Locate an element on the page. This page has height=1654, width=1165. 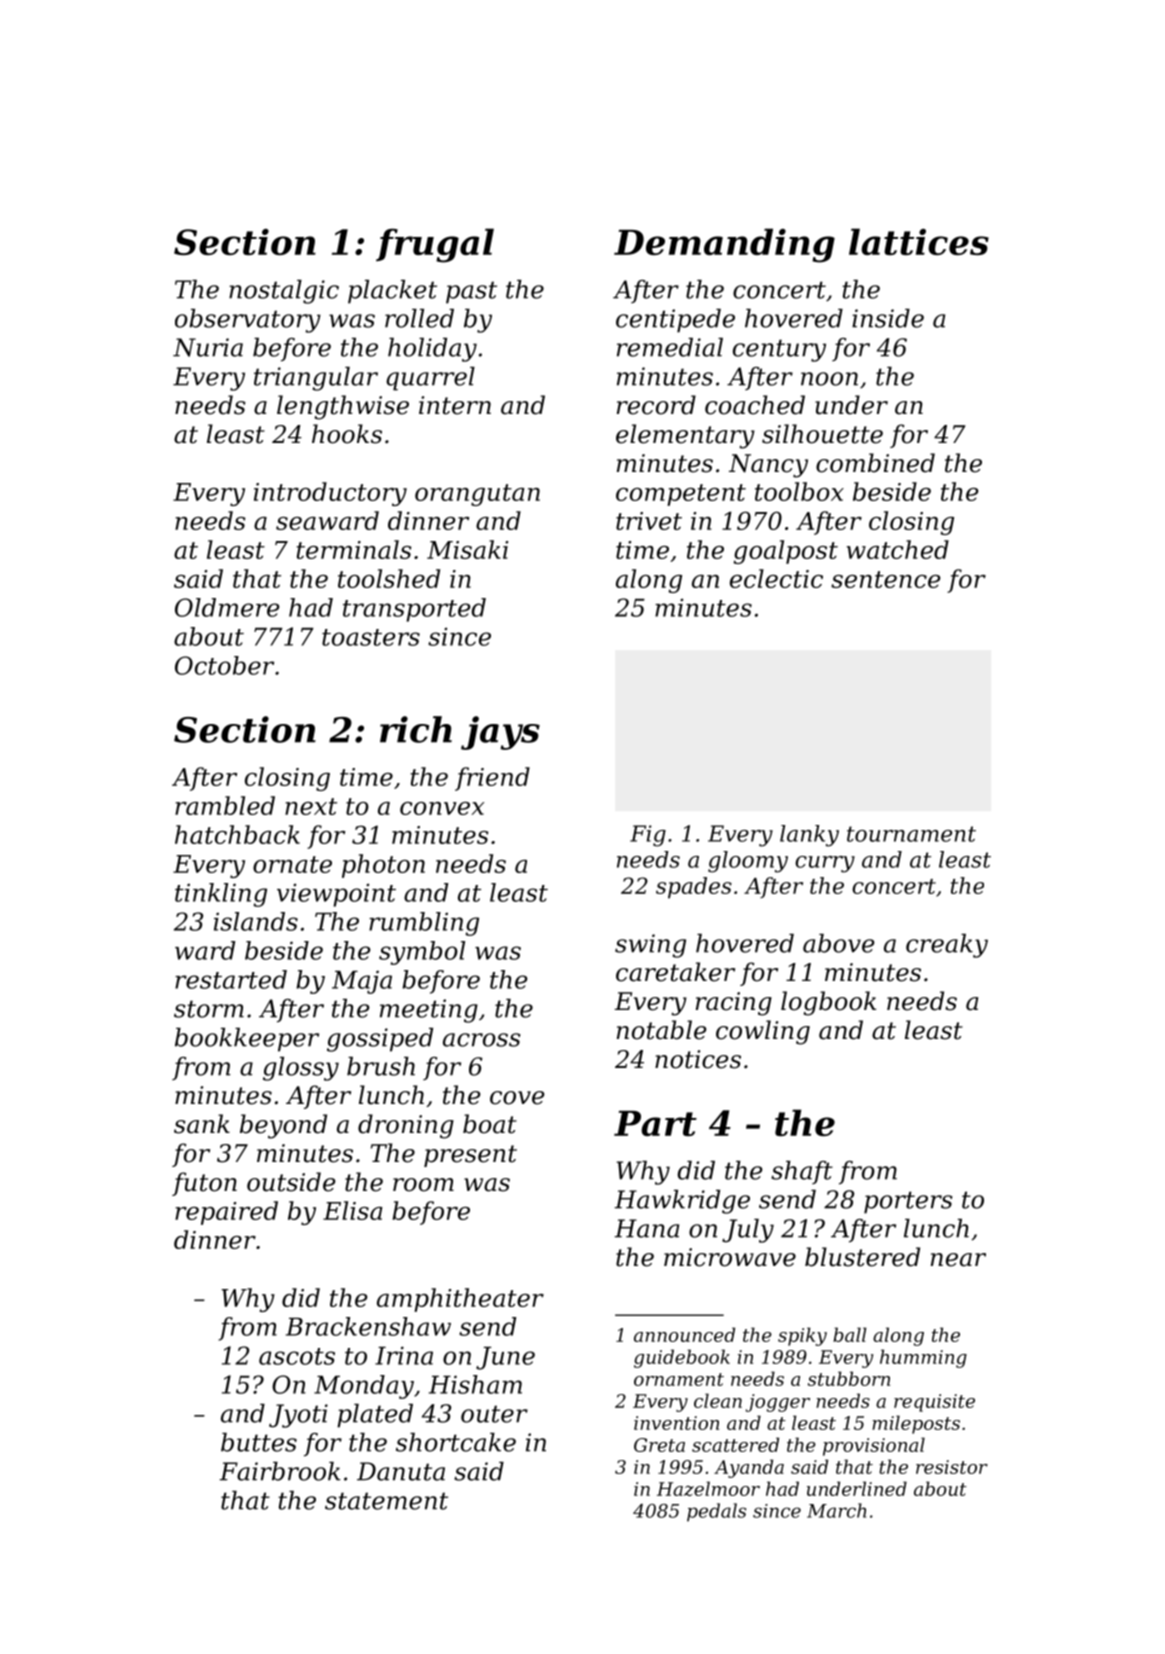
frugal is located at coordinates (435, 245).
